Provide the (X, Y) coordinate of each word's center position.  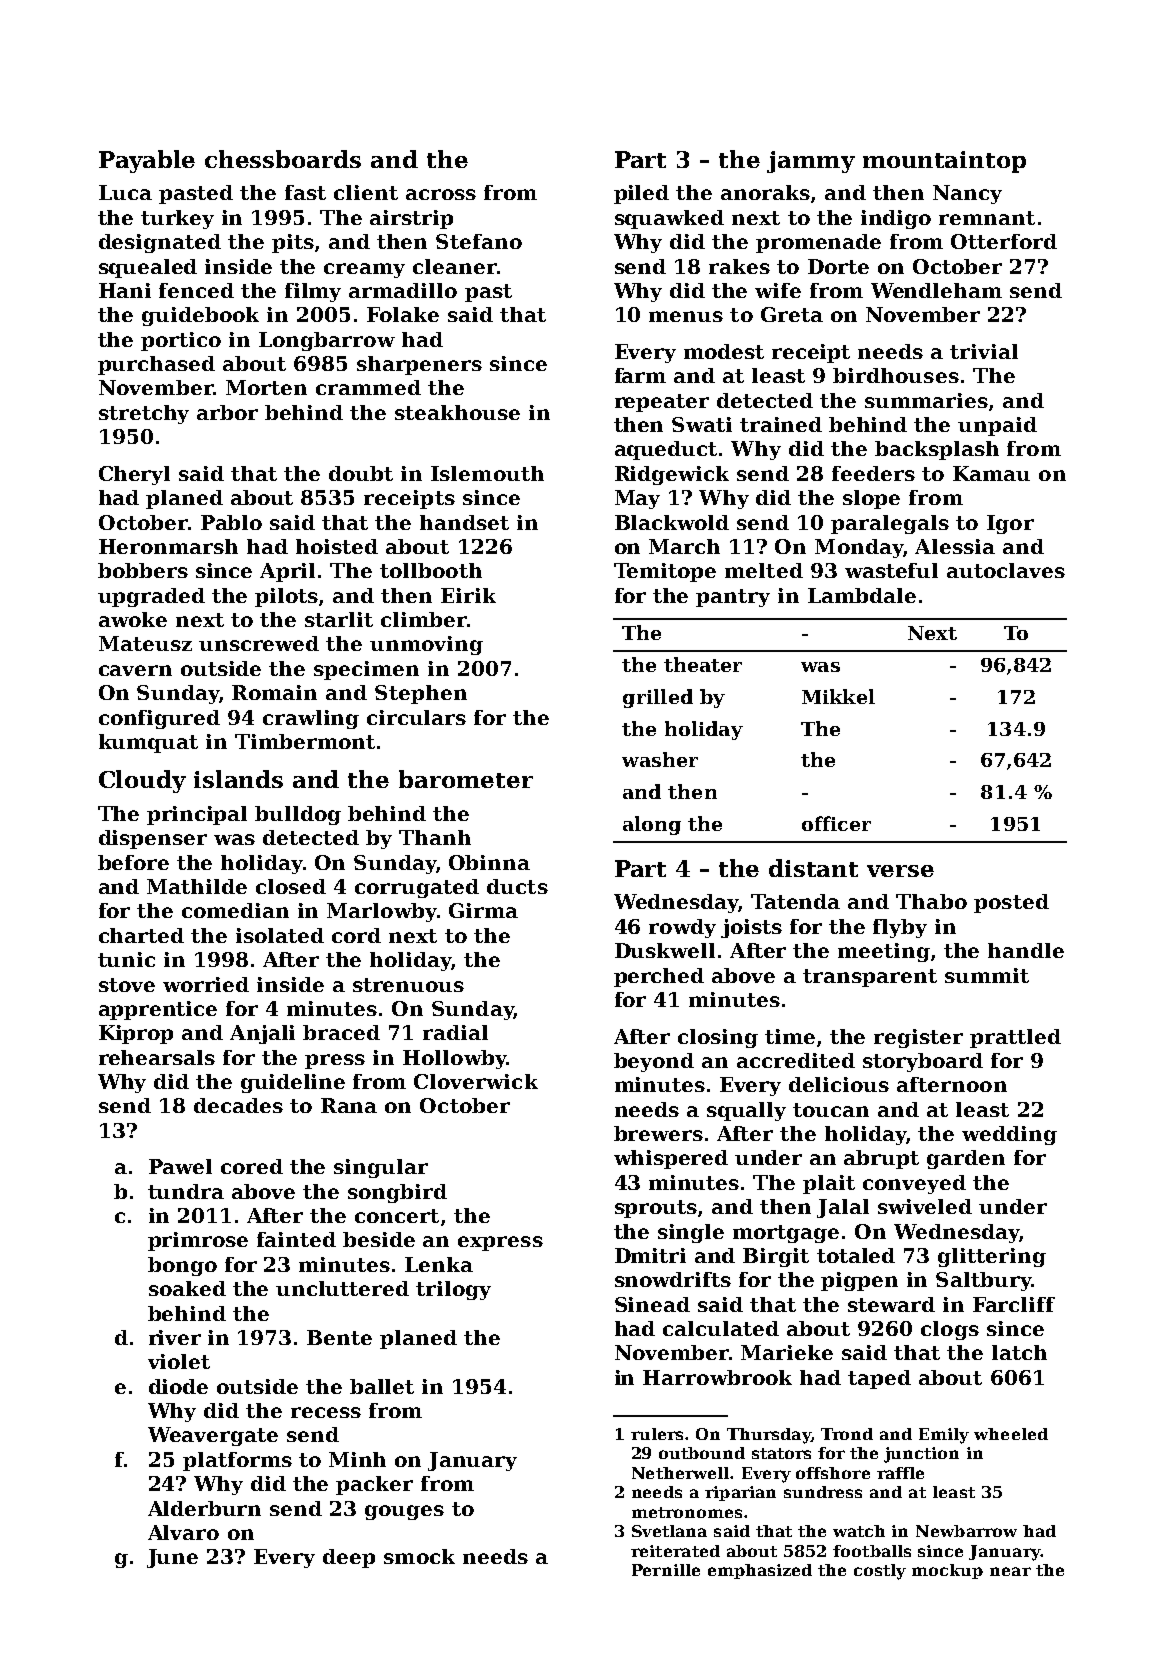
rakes (739, 266)
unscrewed (259, 643)
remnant (987, 218)
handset (464, 522)
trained (781, 424)
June (172, 1558)
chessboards (283, 159)
